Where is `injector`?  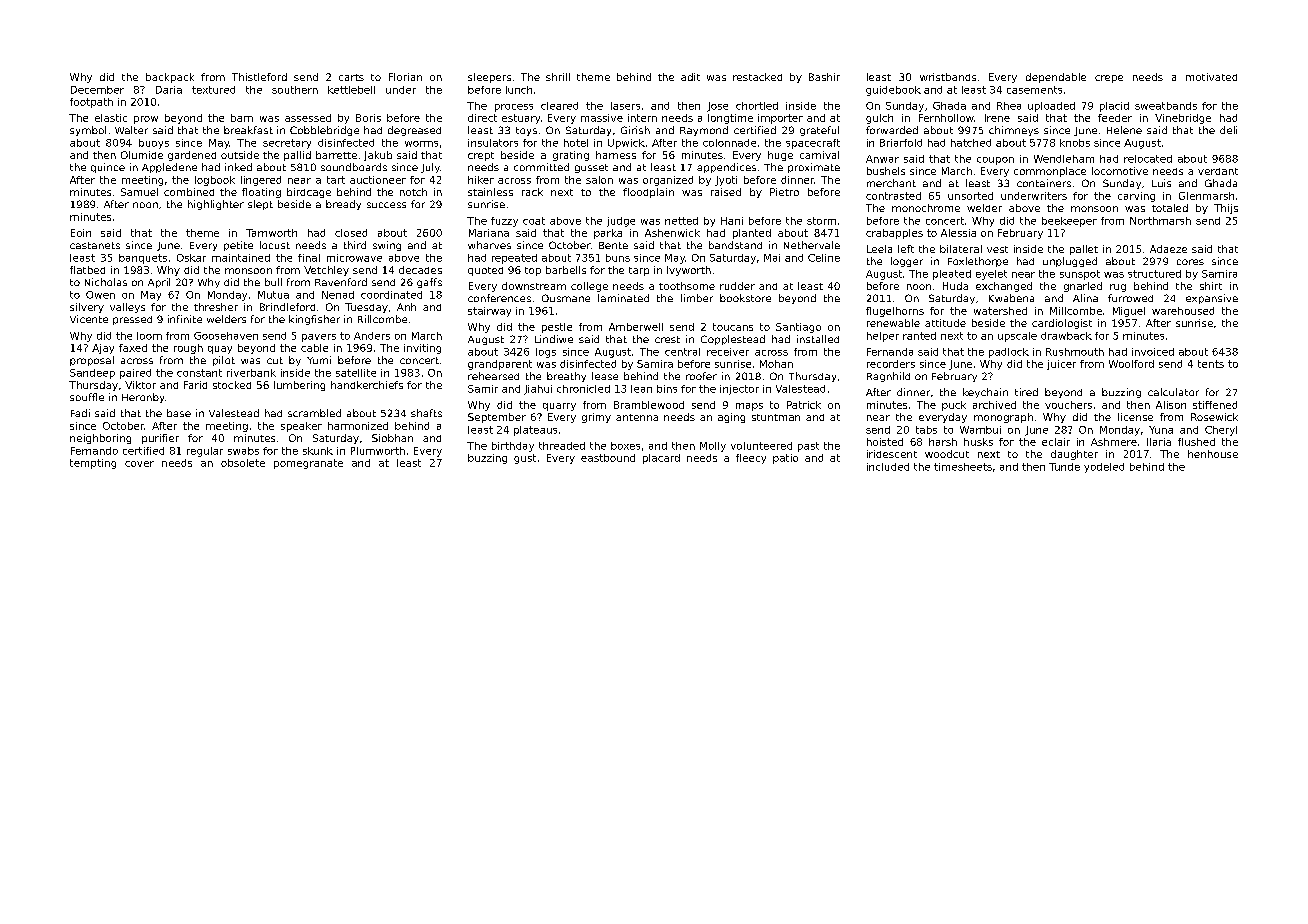
injector is located at coordinates (739, 390).
